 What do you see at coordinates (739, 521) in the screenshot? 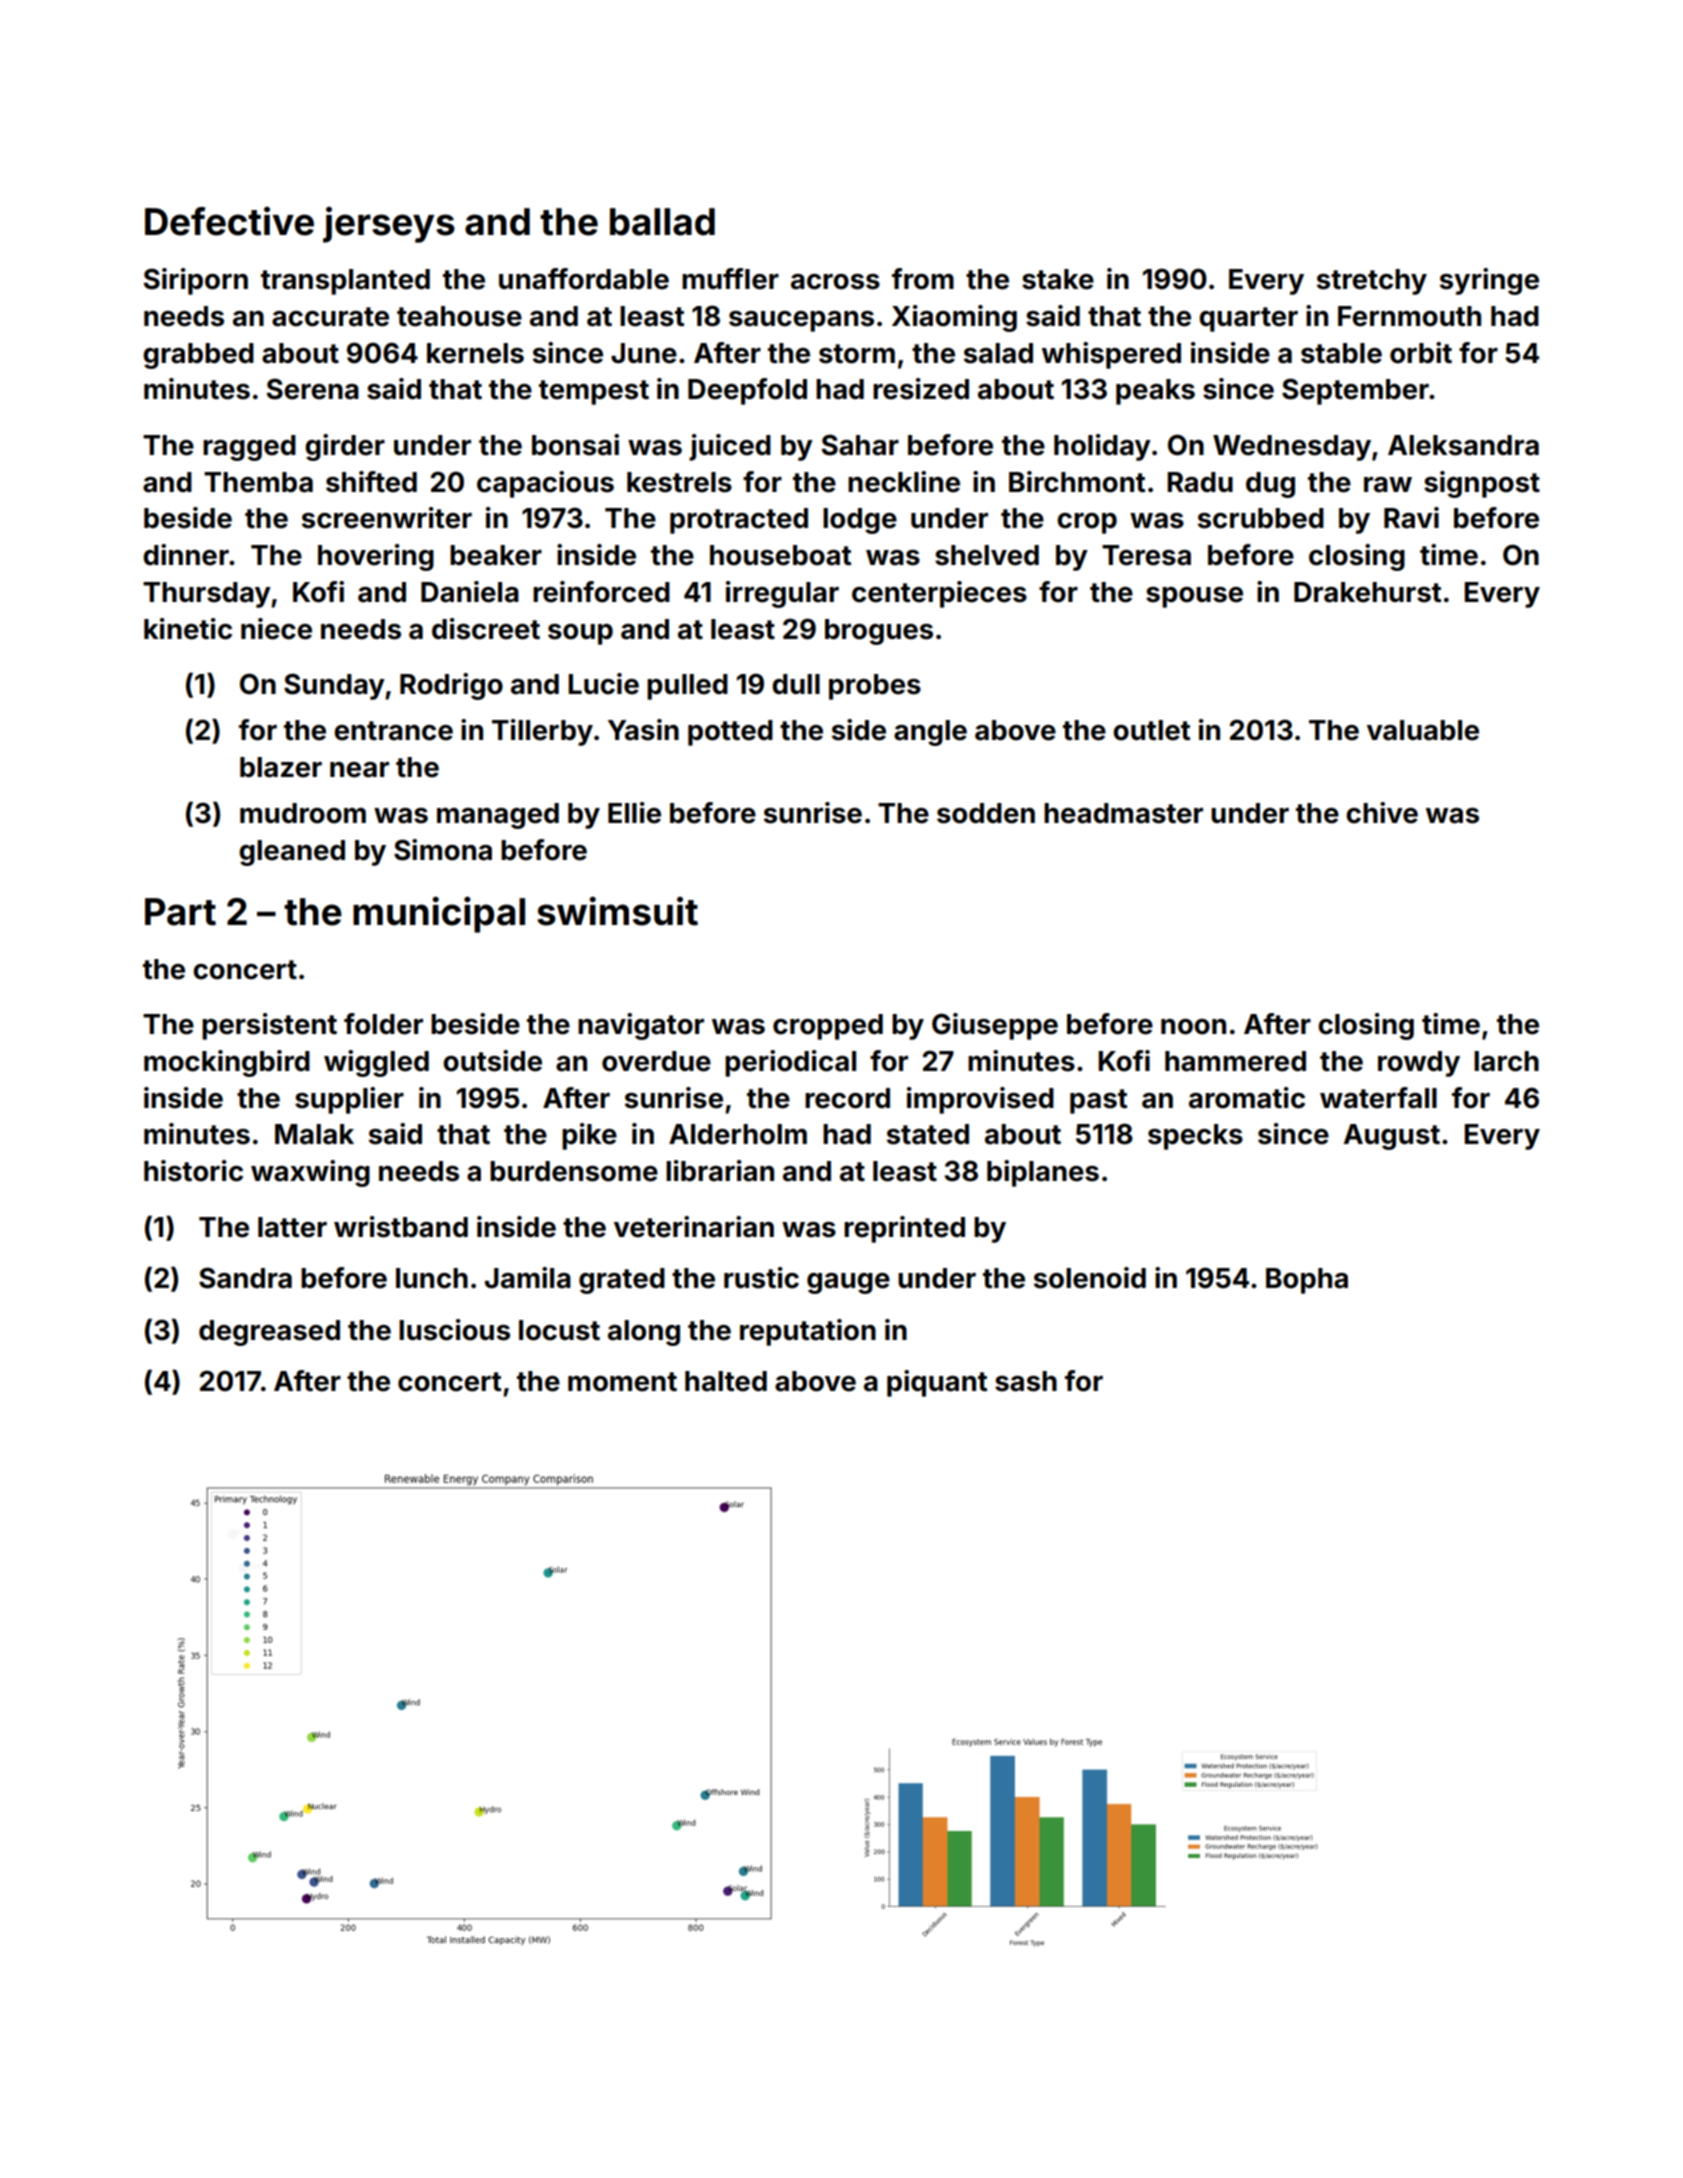
I see `protracted` at bounding box center [739, 521].
